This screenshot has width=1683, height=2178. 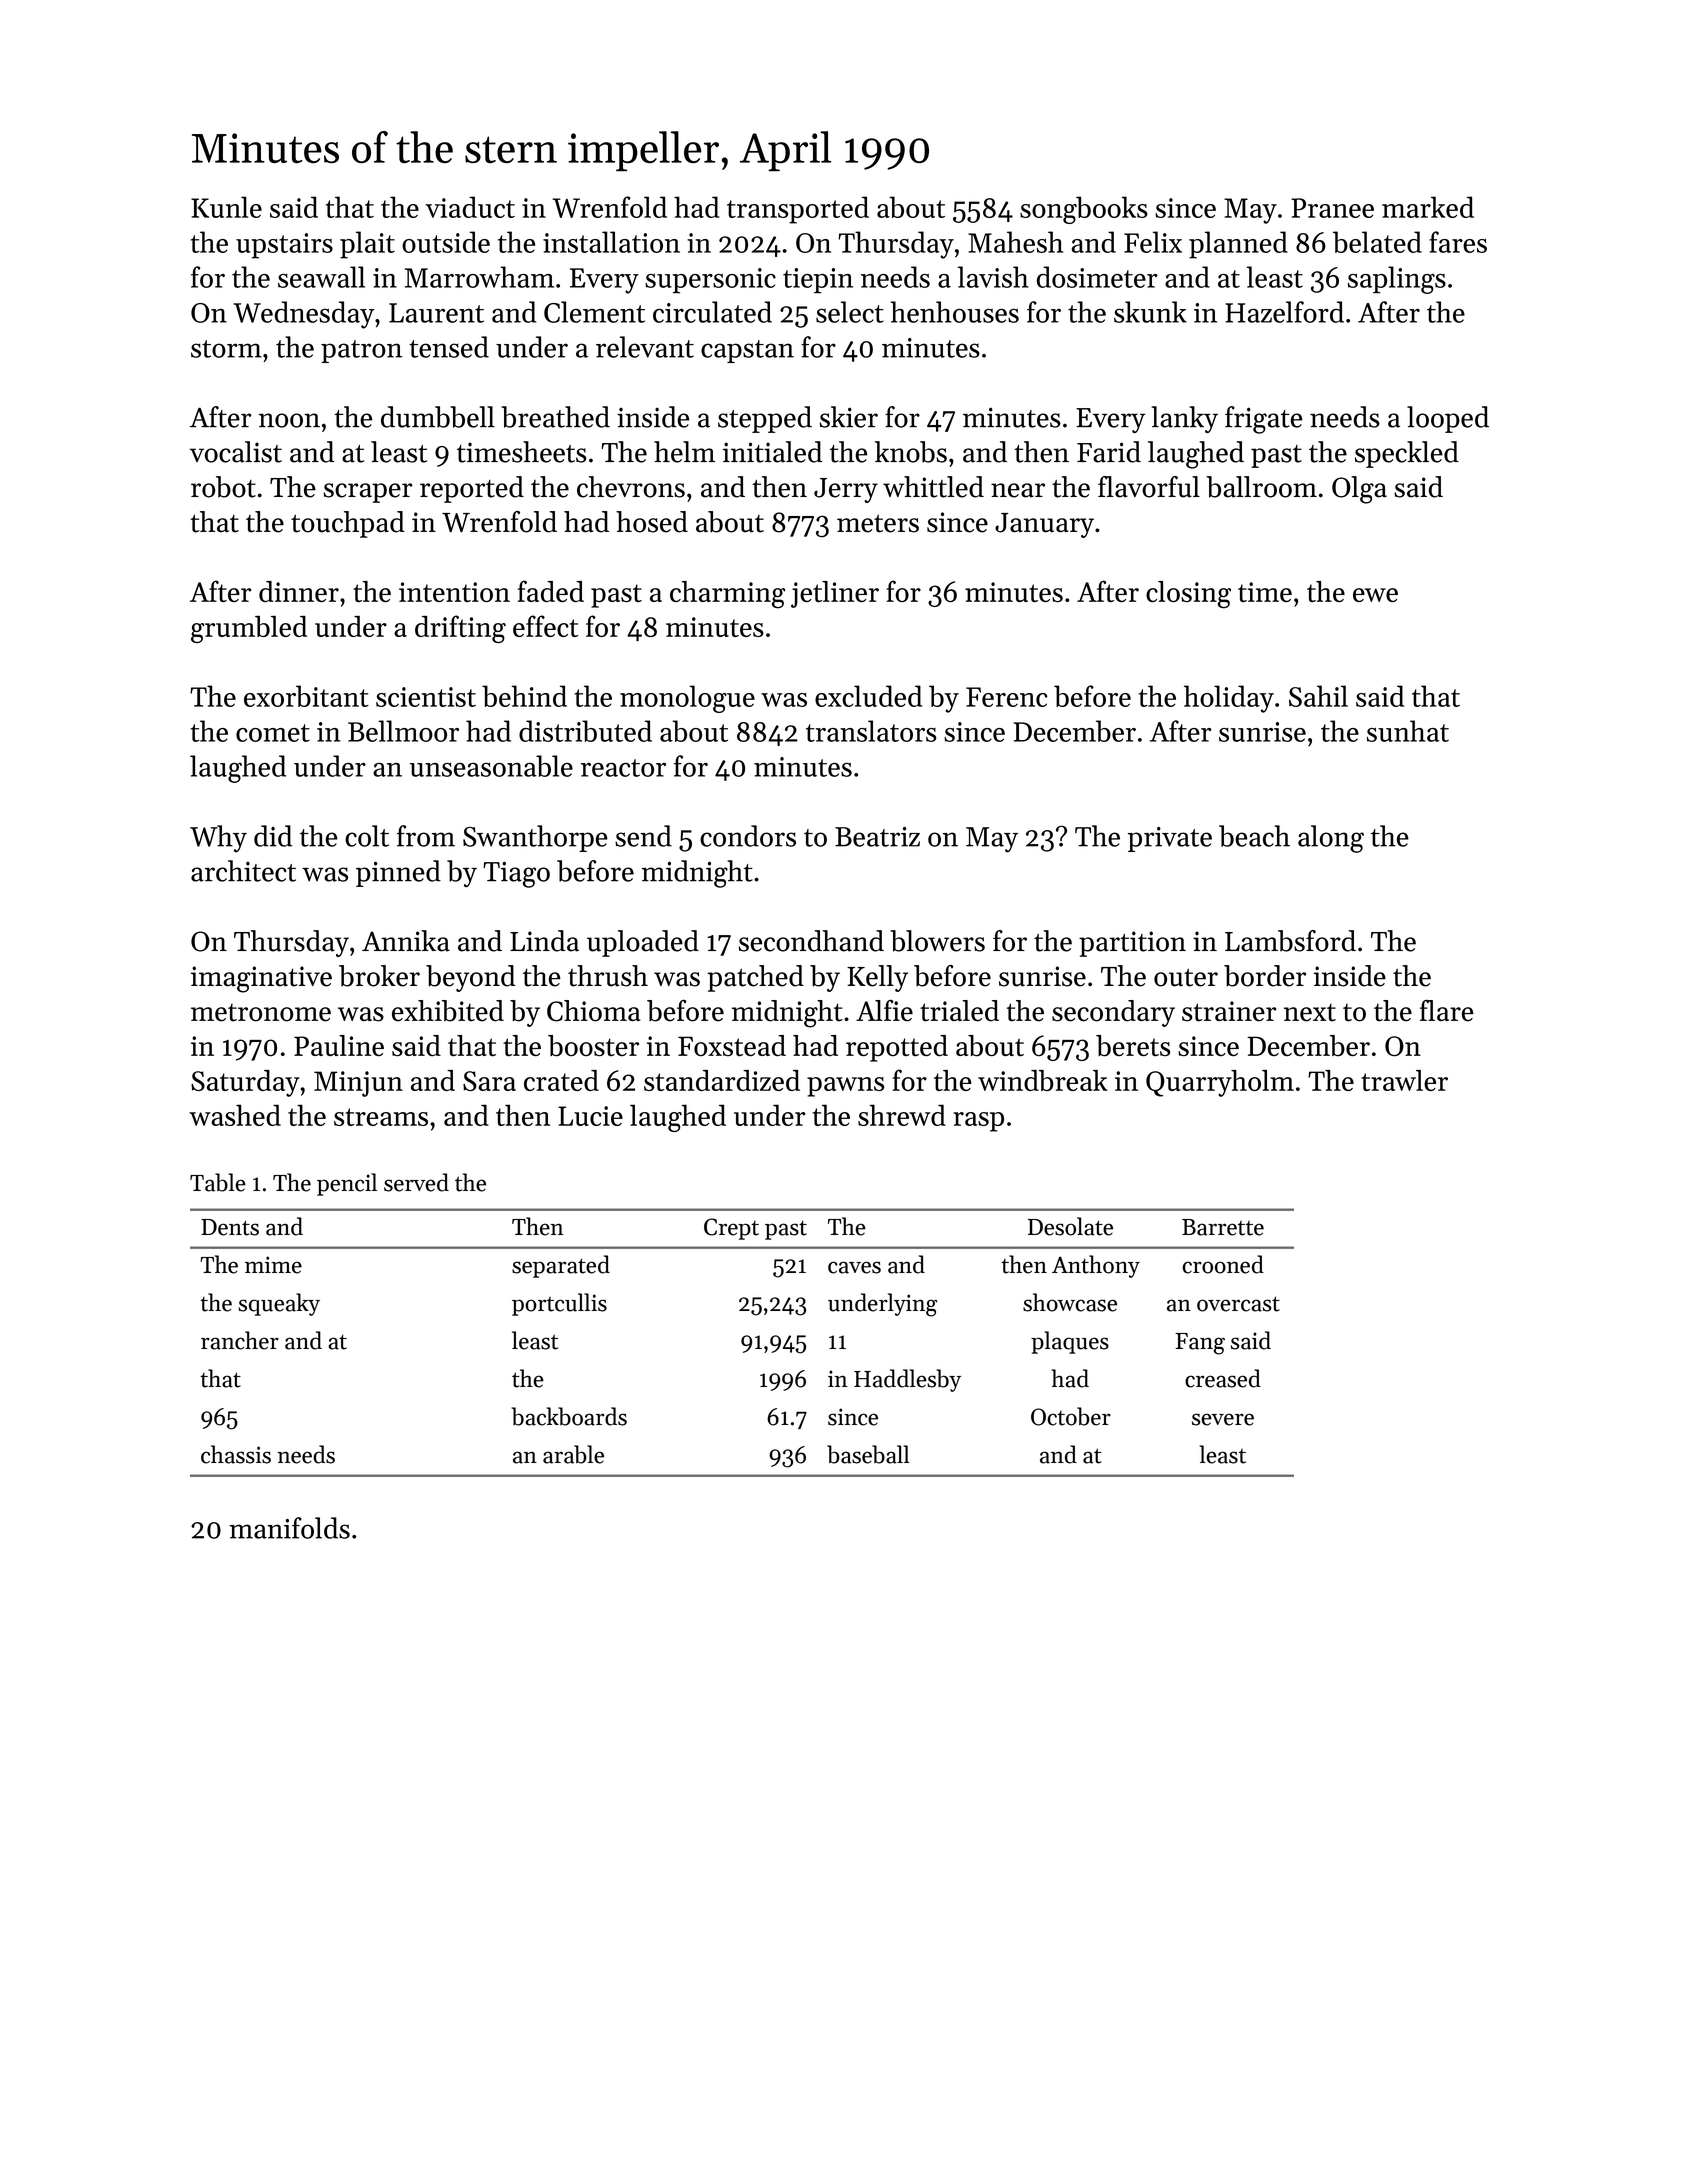 What do you see at coordinates (1223, 1419) in the screenshot?
I see `severe` at bounding box center [1223, 1419].
